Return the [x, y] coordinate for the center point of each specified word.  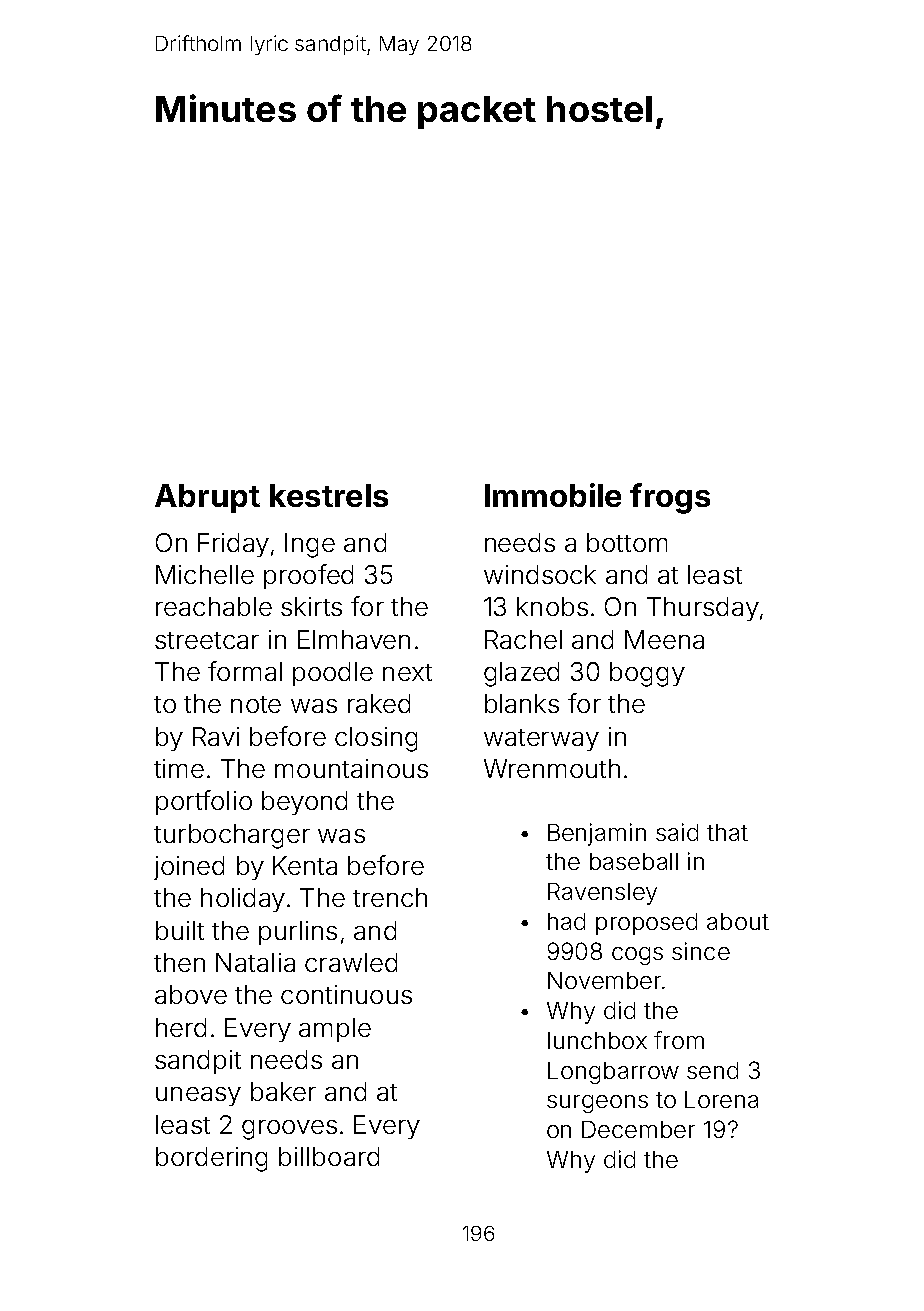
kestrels [329, 495]
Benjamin [597, 834]
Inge [310, 545]
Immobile [553, 495]
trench [390, 897]
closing [376, 739]
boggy [647, 674]
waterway [541, 740]
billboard [329, 1156]
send [712, 1070]
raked [379, 703]
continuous [346, 994]
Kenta [305, 865]
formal [245, 671]
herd [181, 1027]
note [256, 704]
